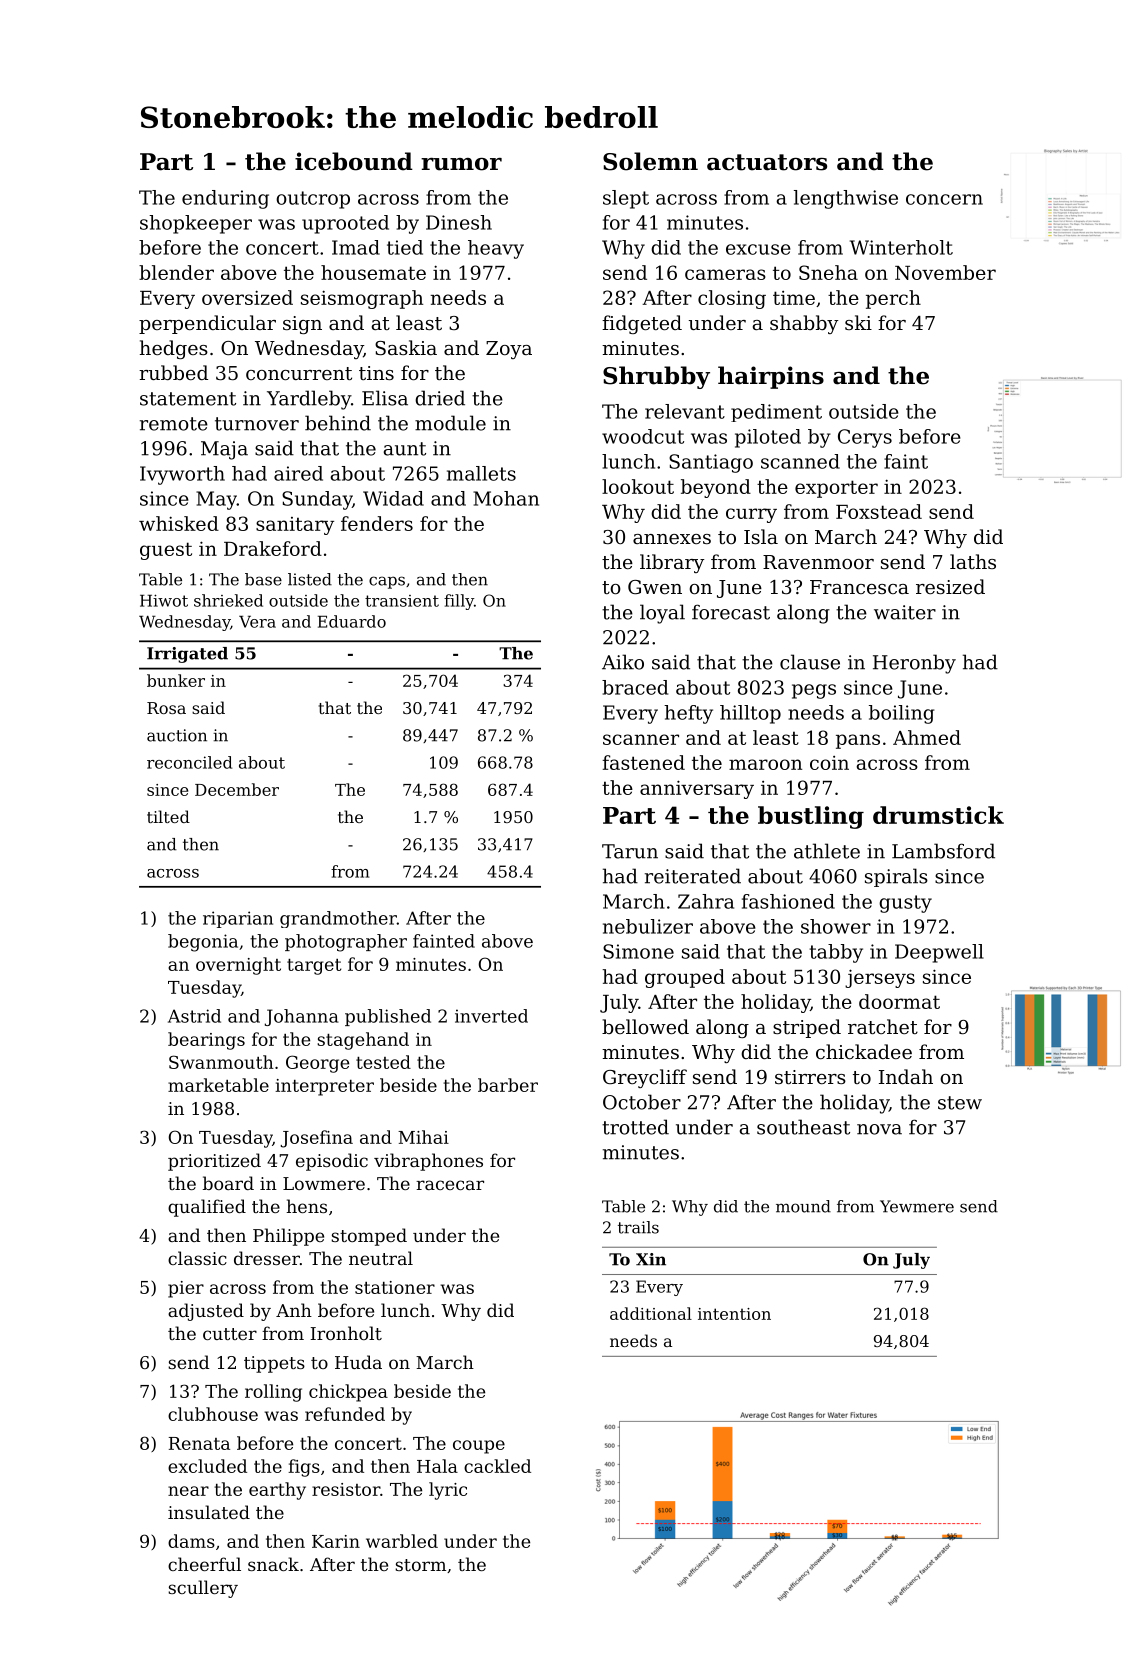  Describe the element at coordinates (635, 1127) in the page. I see `trotted` at that location.
